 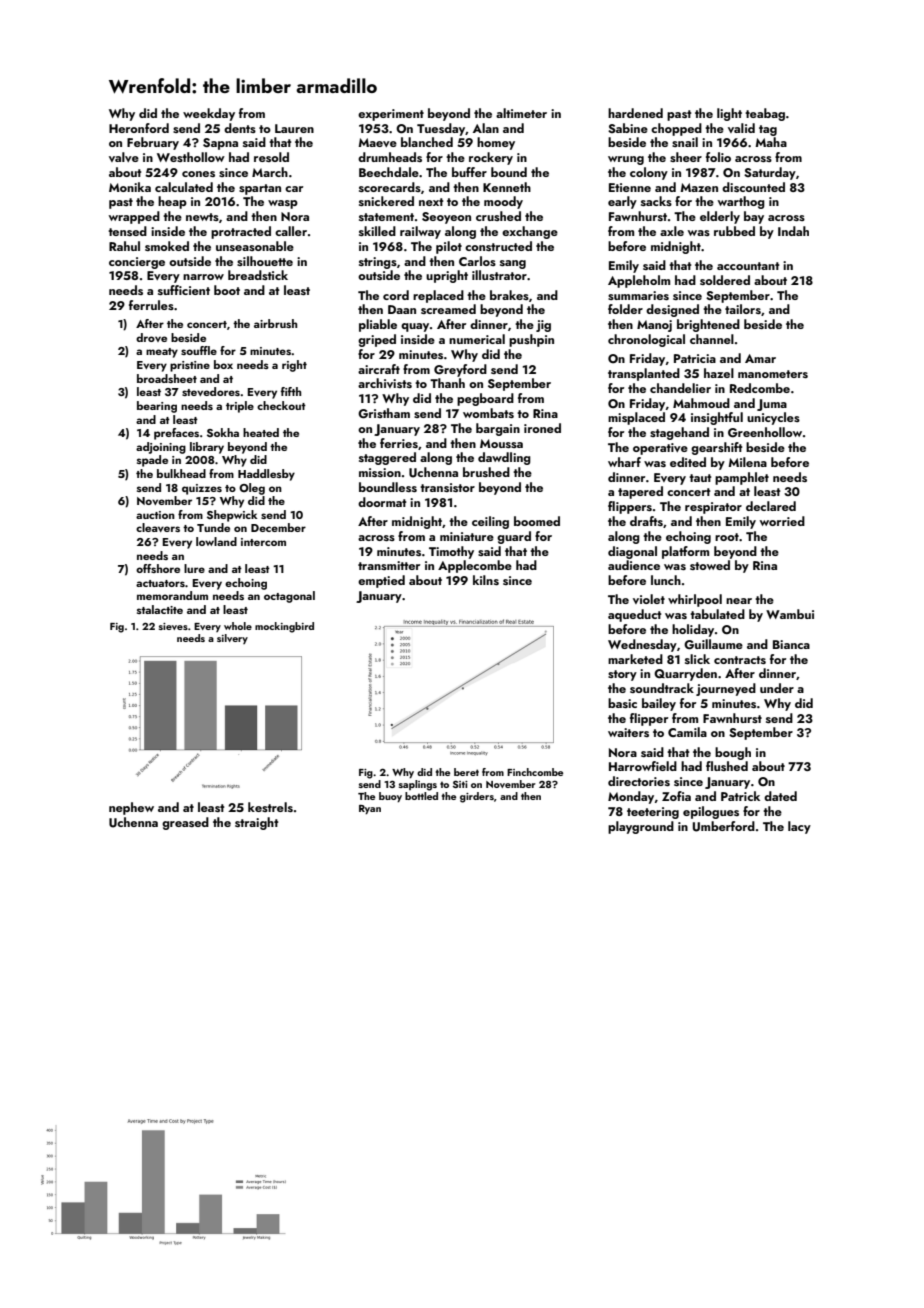 I want to click on strings, so click(x=378, y=263).
